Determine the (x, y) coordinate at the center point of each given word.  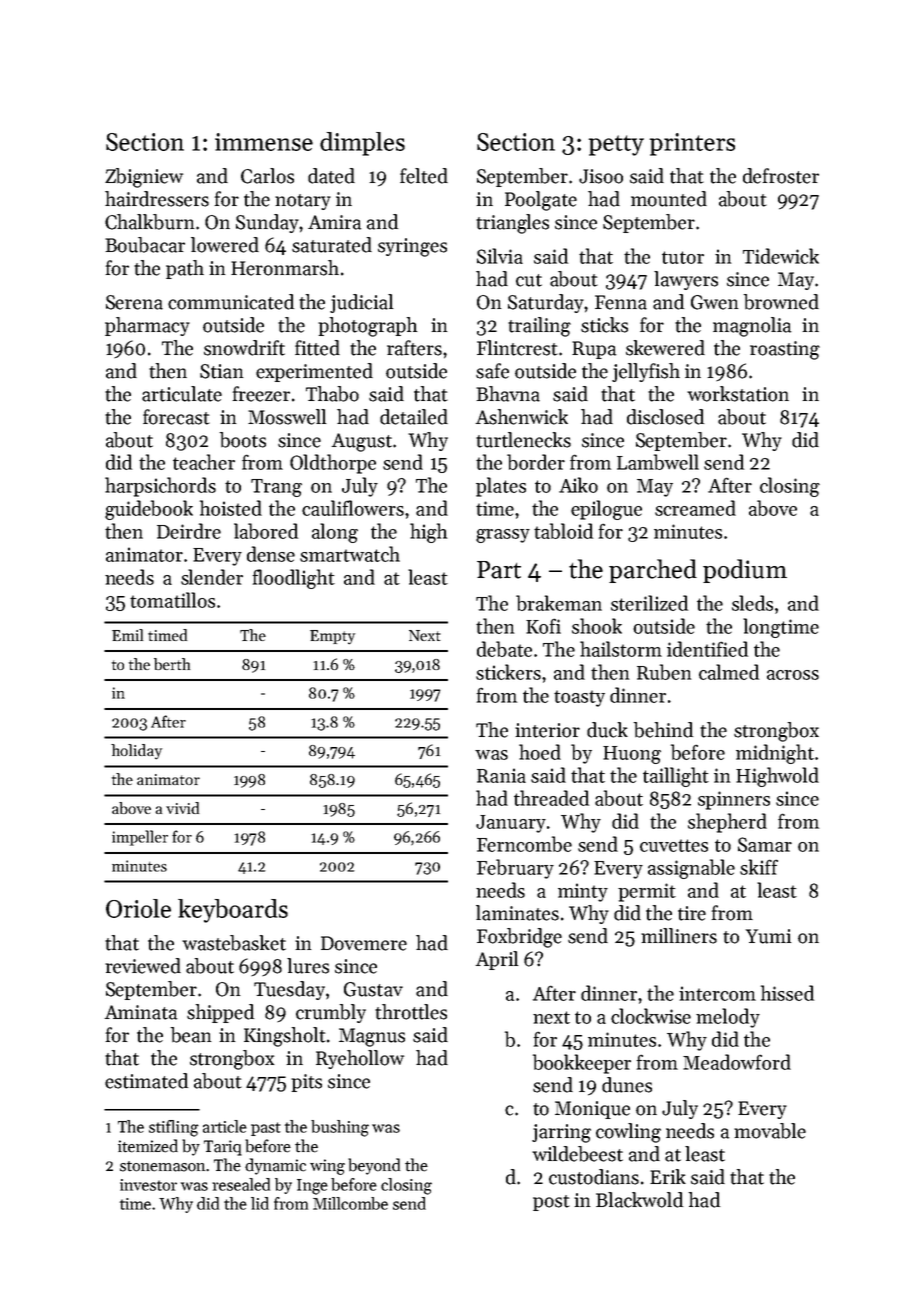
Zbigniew (144, 178)
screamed (695, 508)
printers (692, 144)
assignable (691, 869)
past (266, 1129)
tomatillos (172, 600)
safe (492, 371)
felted (424, 176)
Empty (332, 637)
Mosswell (287, 417)
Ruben (664, 672)
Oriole (138, 908)
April (496, 960)
